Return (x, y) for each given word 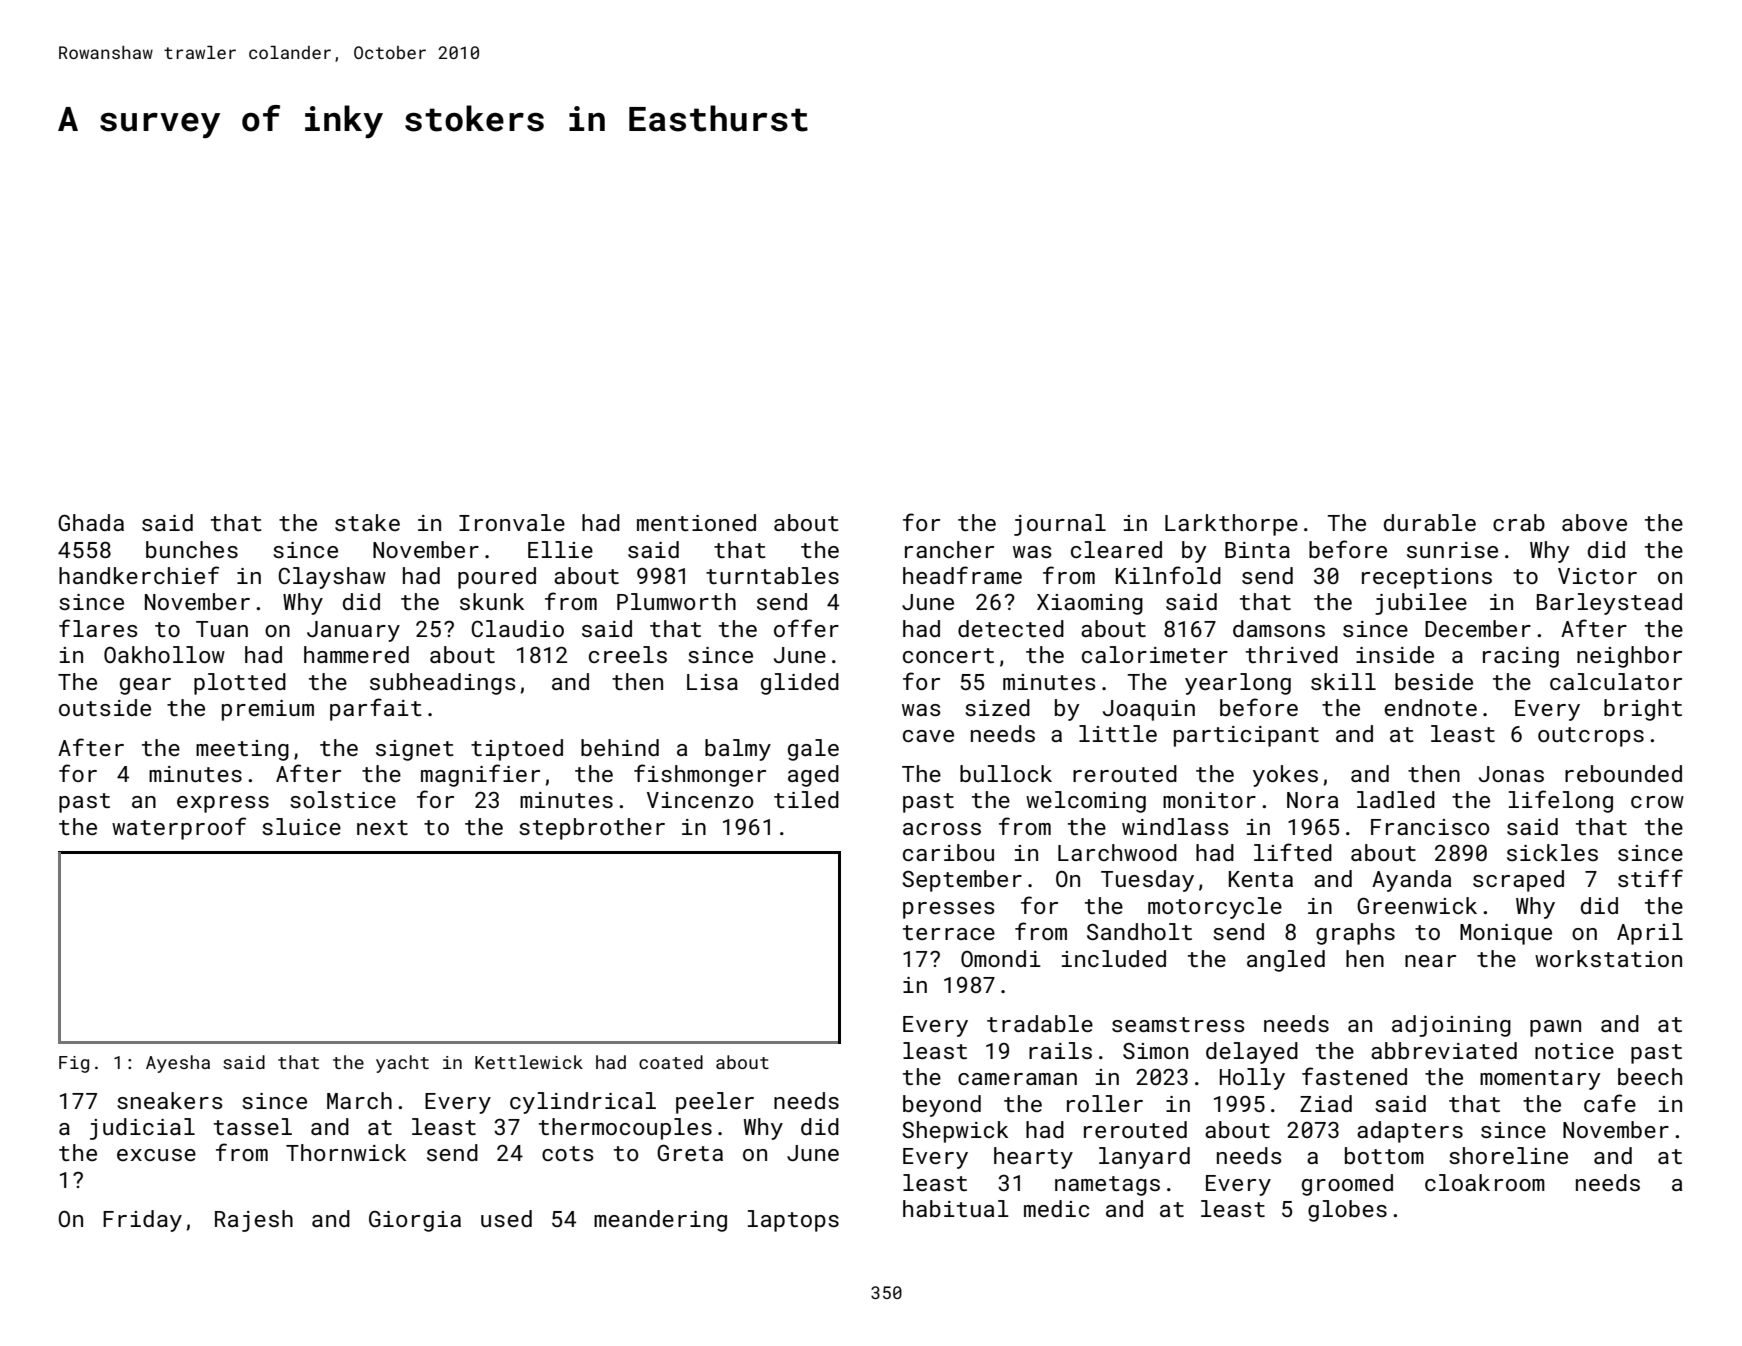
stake (367, 522)
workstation (1608, 958)
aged (813, 776)
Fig (74, 1064)
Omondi (1001, 958)
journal (1060, 525)
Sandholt (1139, 931)
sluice (301, 826)
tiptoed (517, 750)
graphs (1355, 934)
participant (1246, 736)
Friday (142, 1221)
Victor (1597, 576)
